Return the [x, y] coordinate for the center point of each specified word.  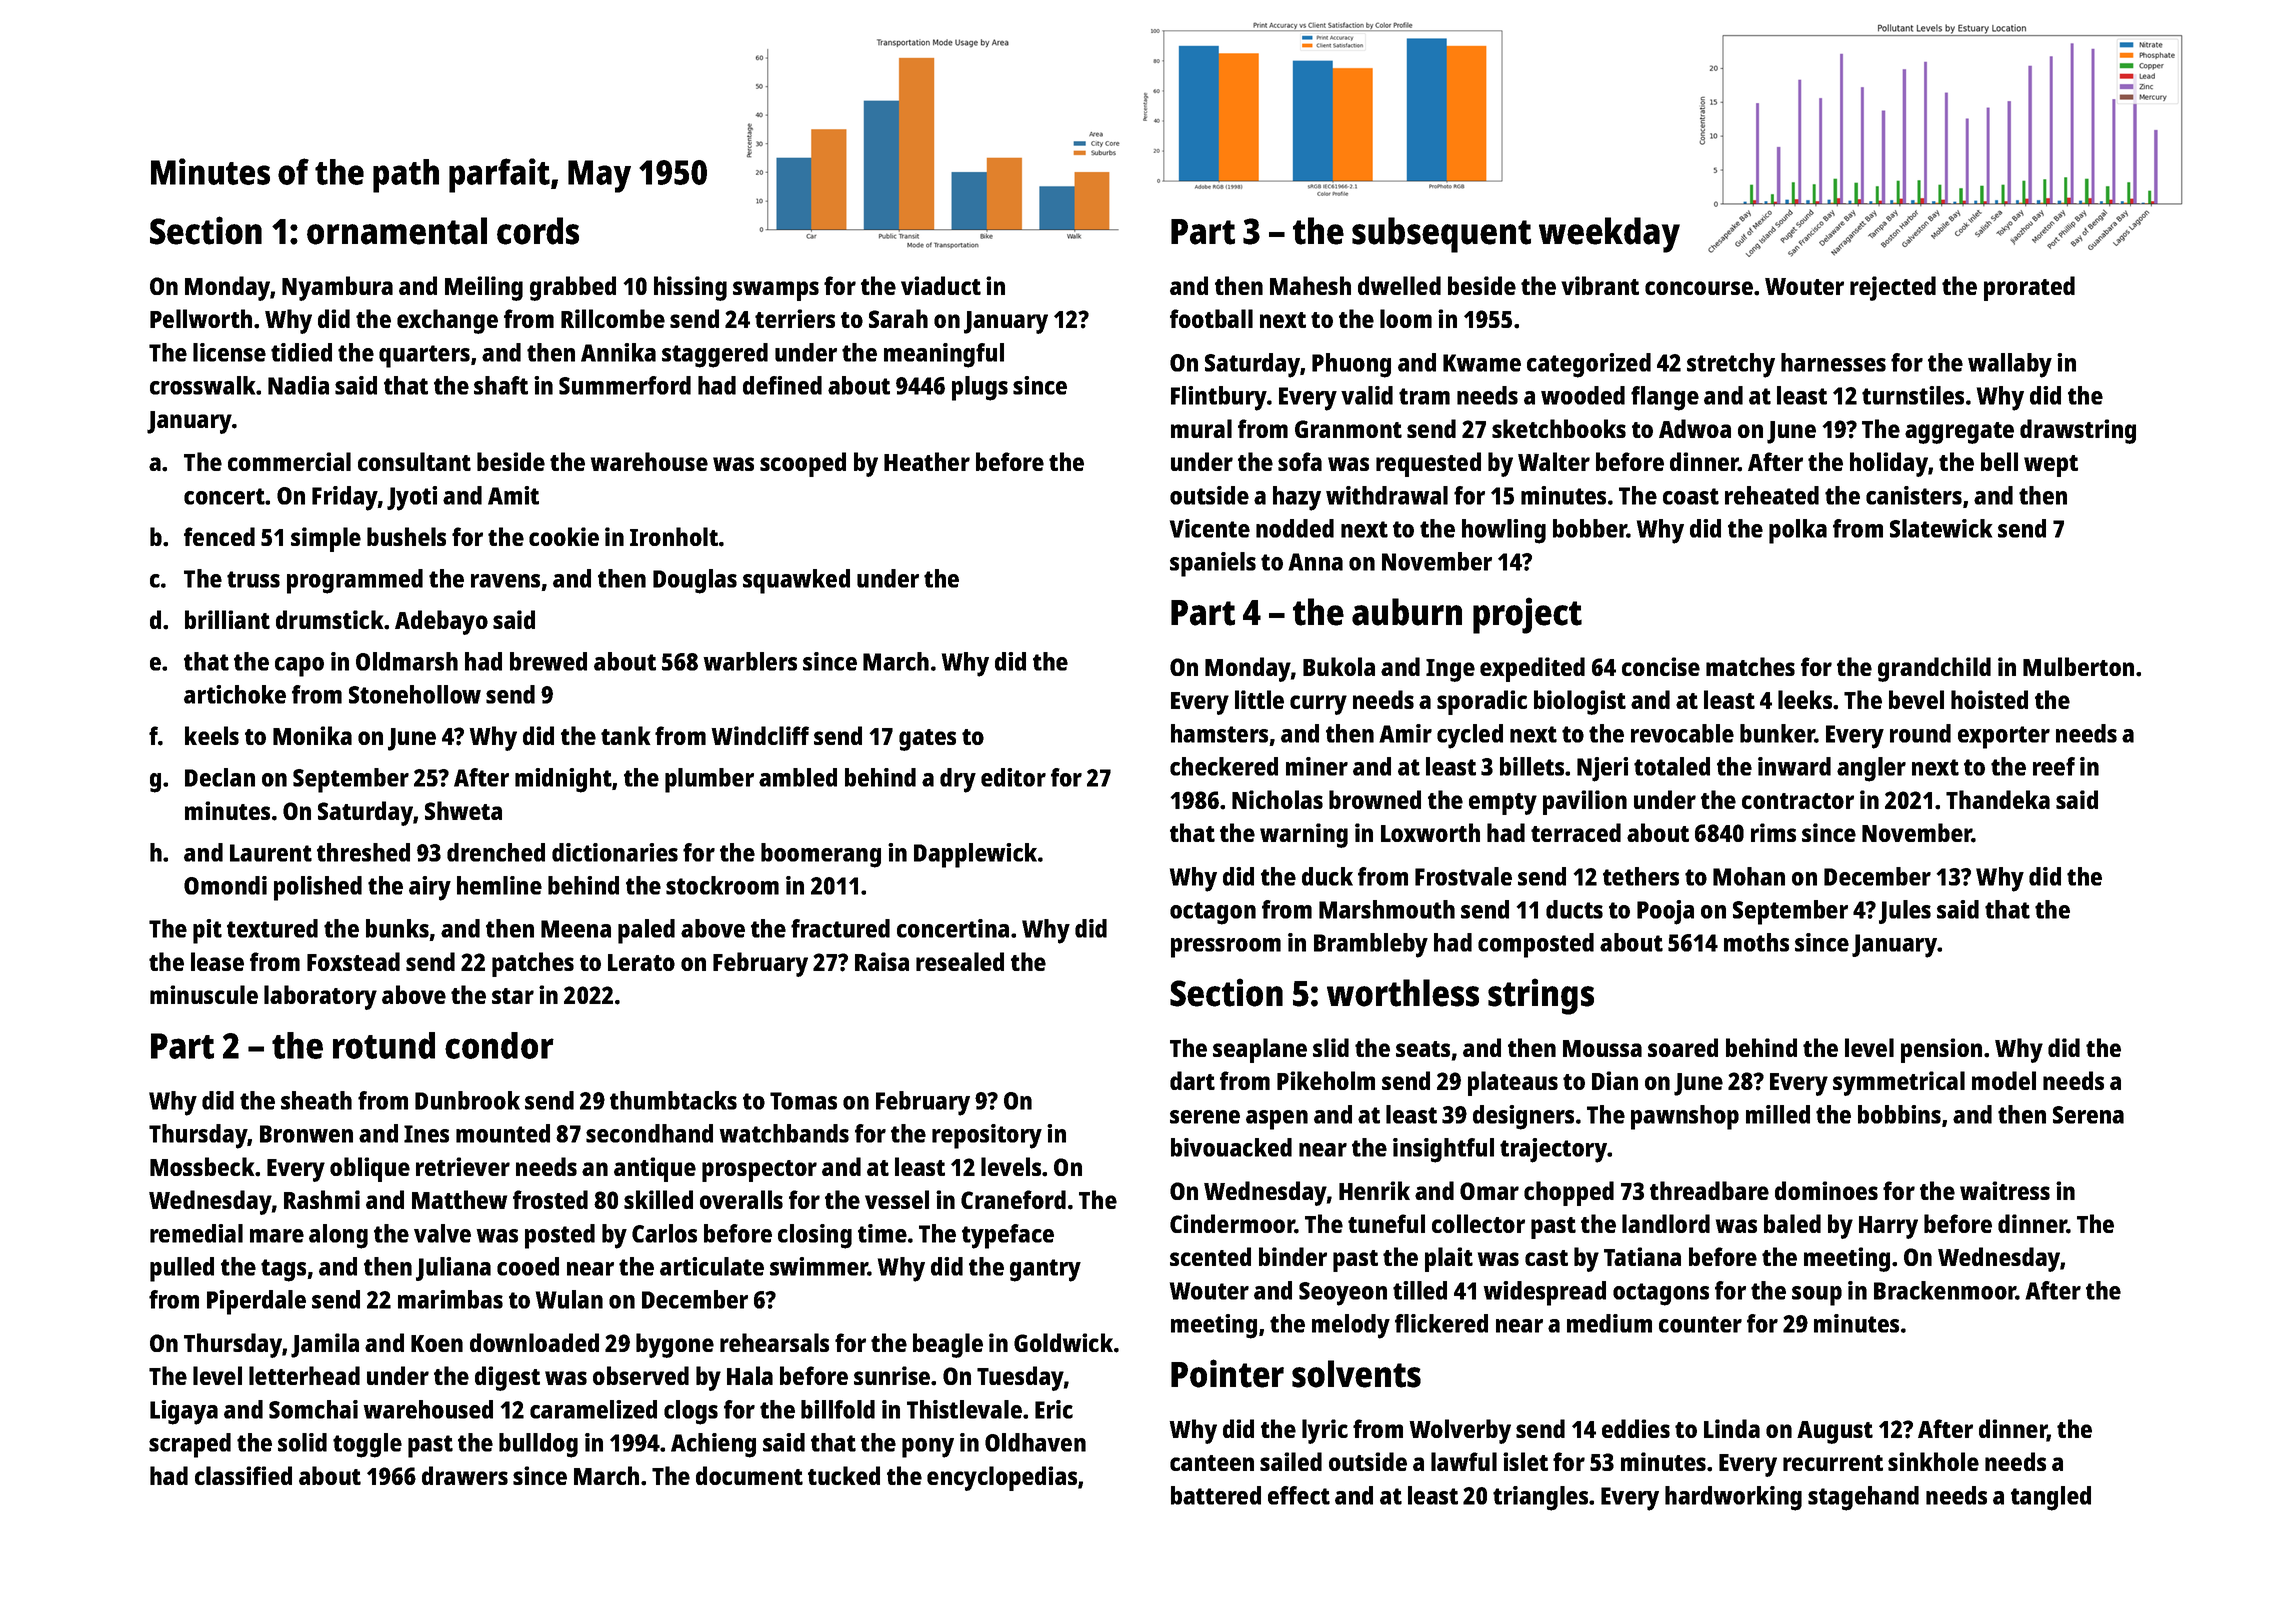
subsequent [1441, 235]
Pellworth [201, 318]
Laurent [271, 853]
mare [277, 1236]
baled [1792, 1223]
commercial [289, 461]
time [882, 1233]
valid [1367, 395]
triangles [1540, 1498]
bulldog [538, 1445]
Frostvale [1463, 876]
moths [1756, 942]
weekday [1609, 235]
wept [2051, 466]
